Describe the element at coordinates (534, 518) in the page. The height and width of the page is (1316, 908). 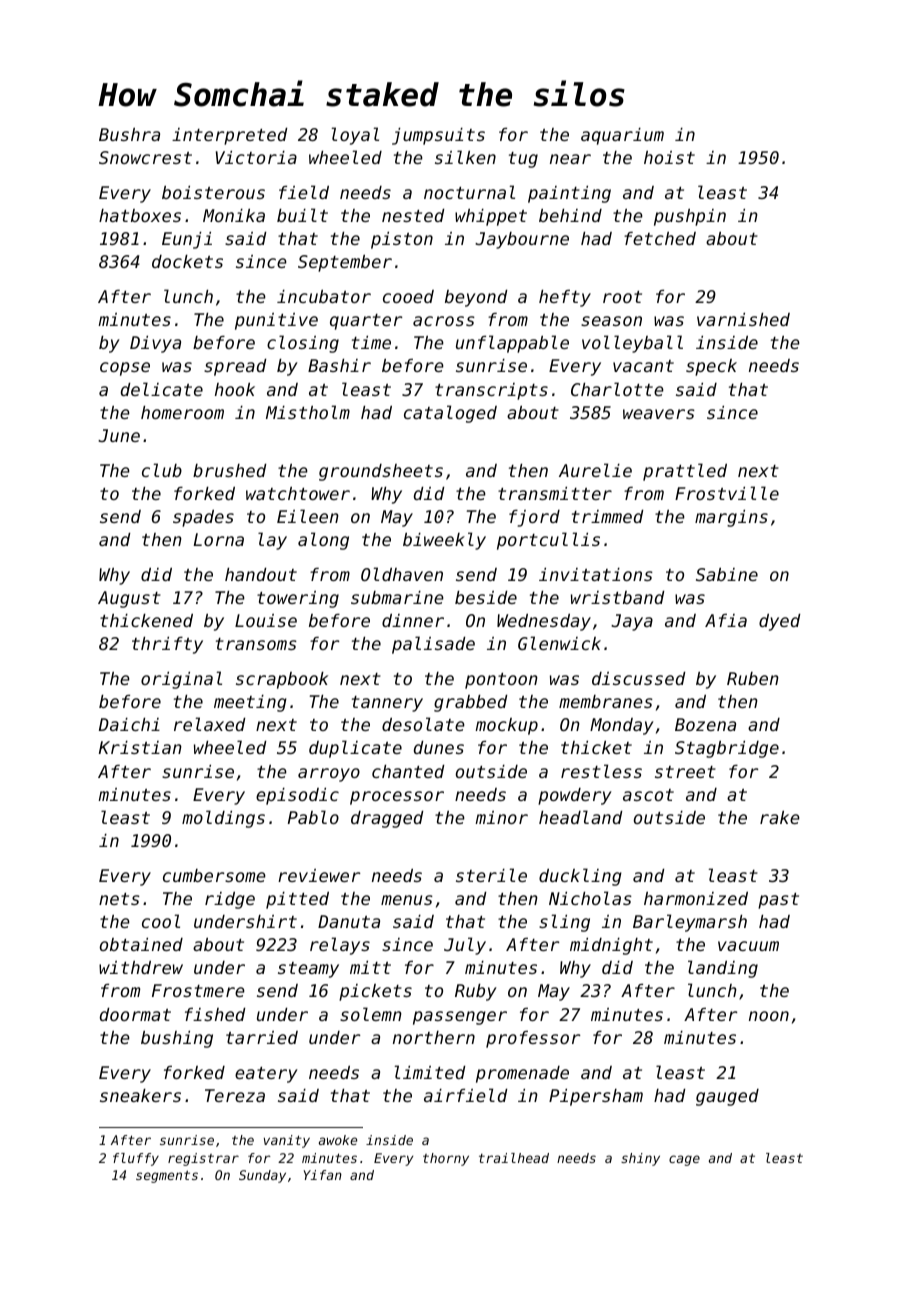
I see `fjord` at that location.
